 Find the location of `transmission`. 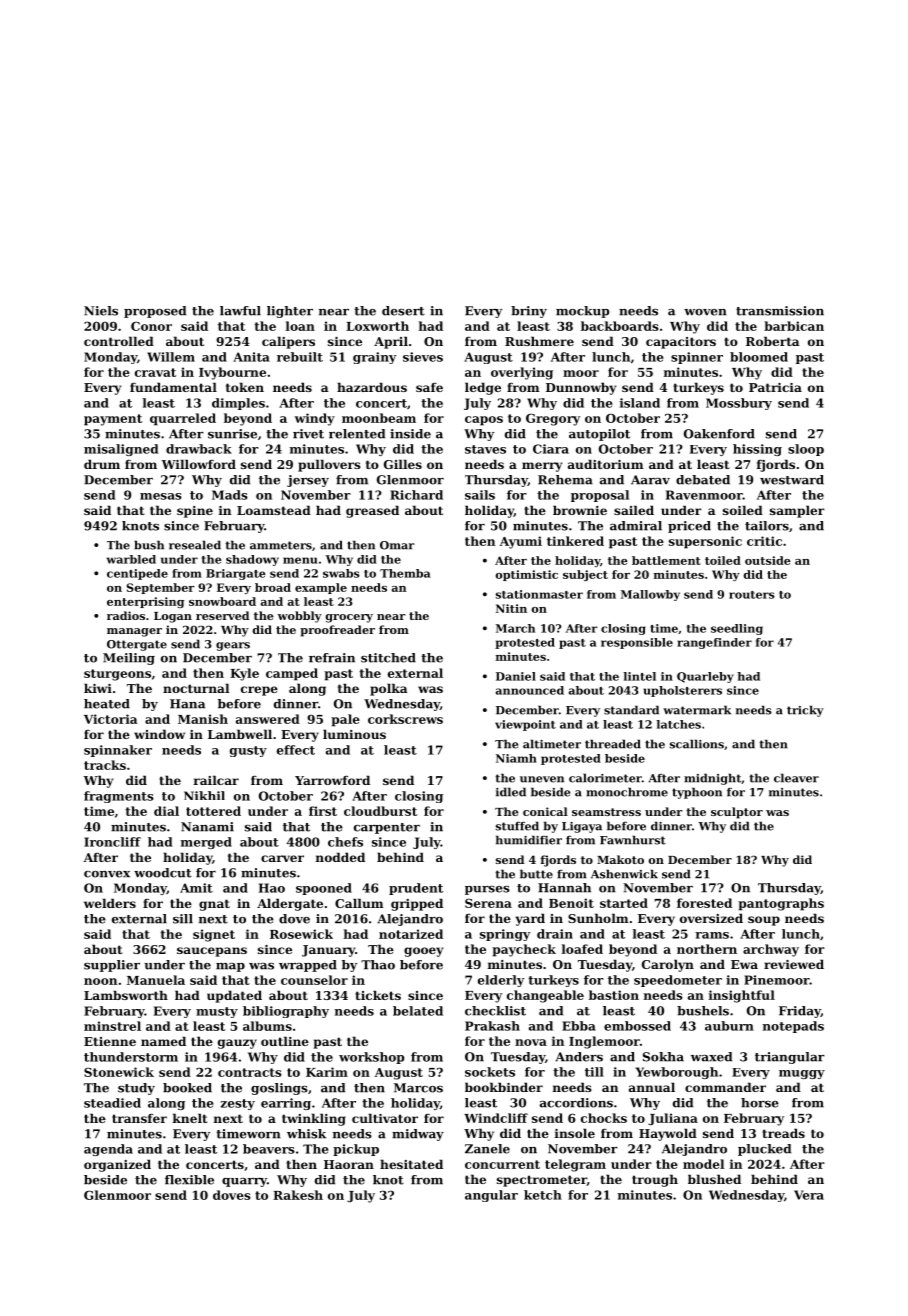

transmission is located at coordinates (780, 311).
